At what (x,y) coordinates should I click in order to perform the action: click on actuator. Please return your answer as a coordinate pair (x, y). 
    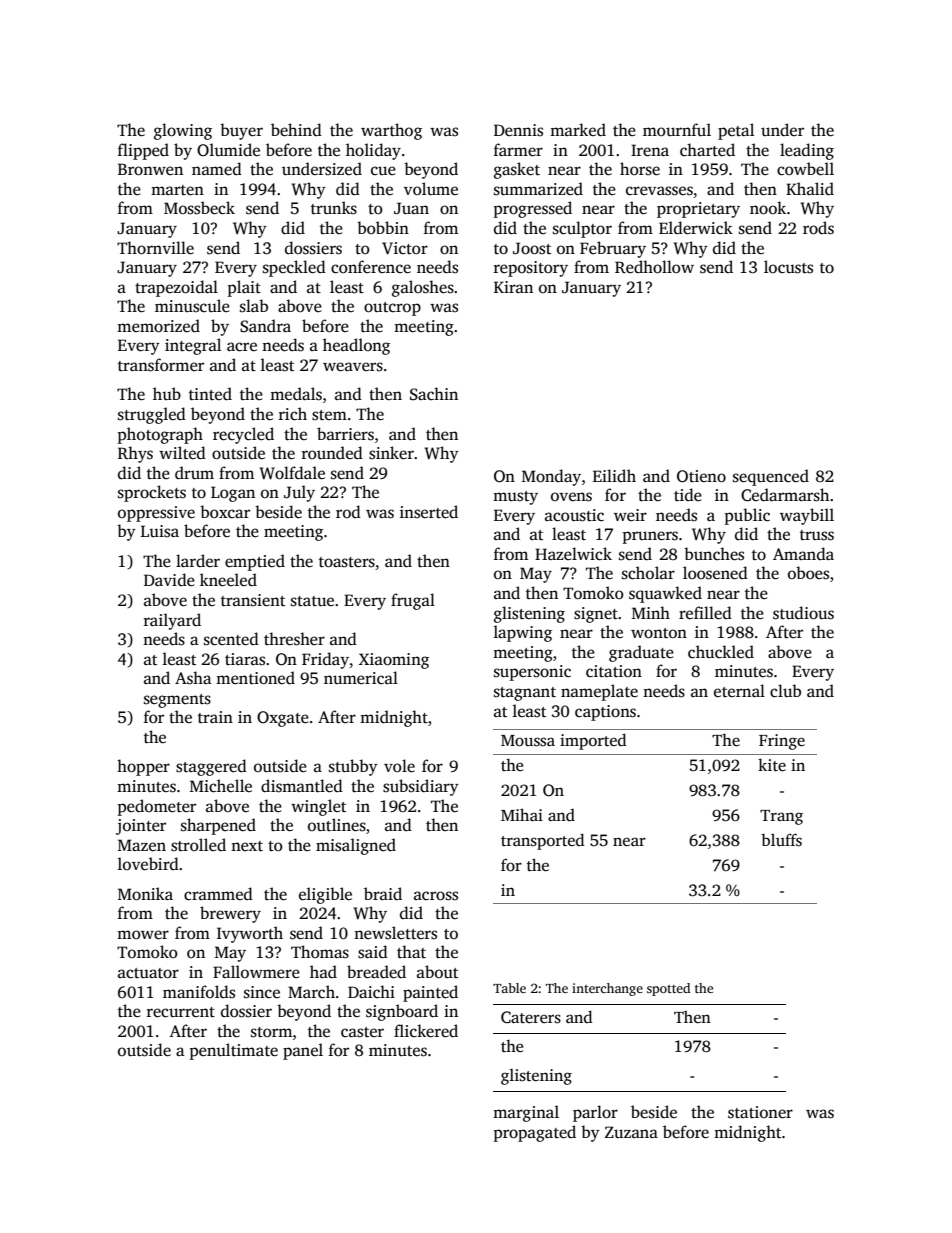
    Looking at the image, I should click on (148, 973).
